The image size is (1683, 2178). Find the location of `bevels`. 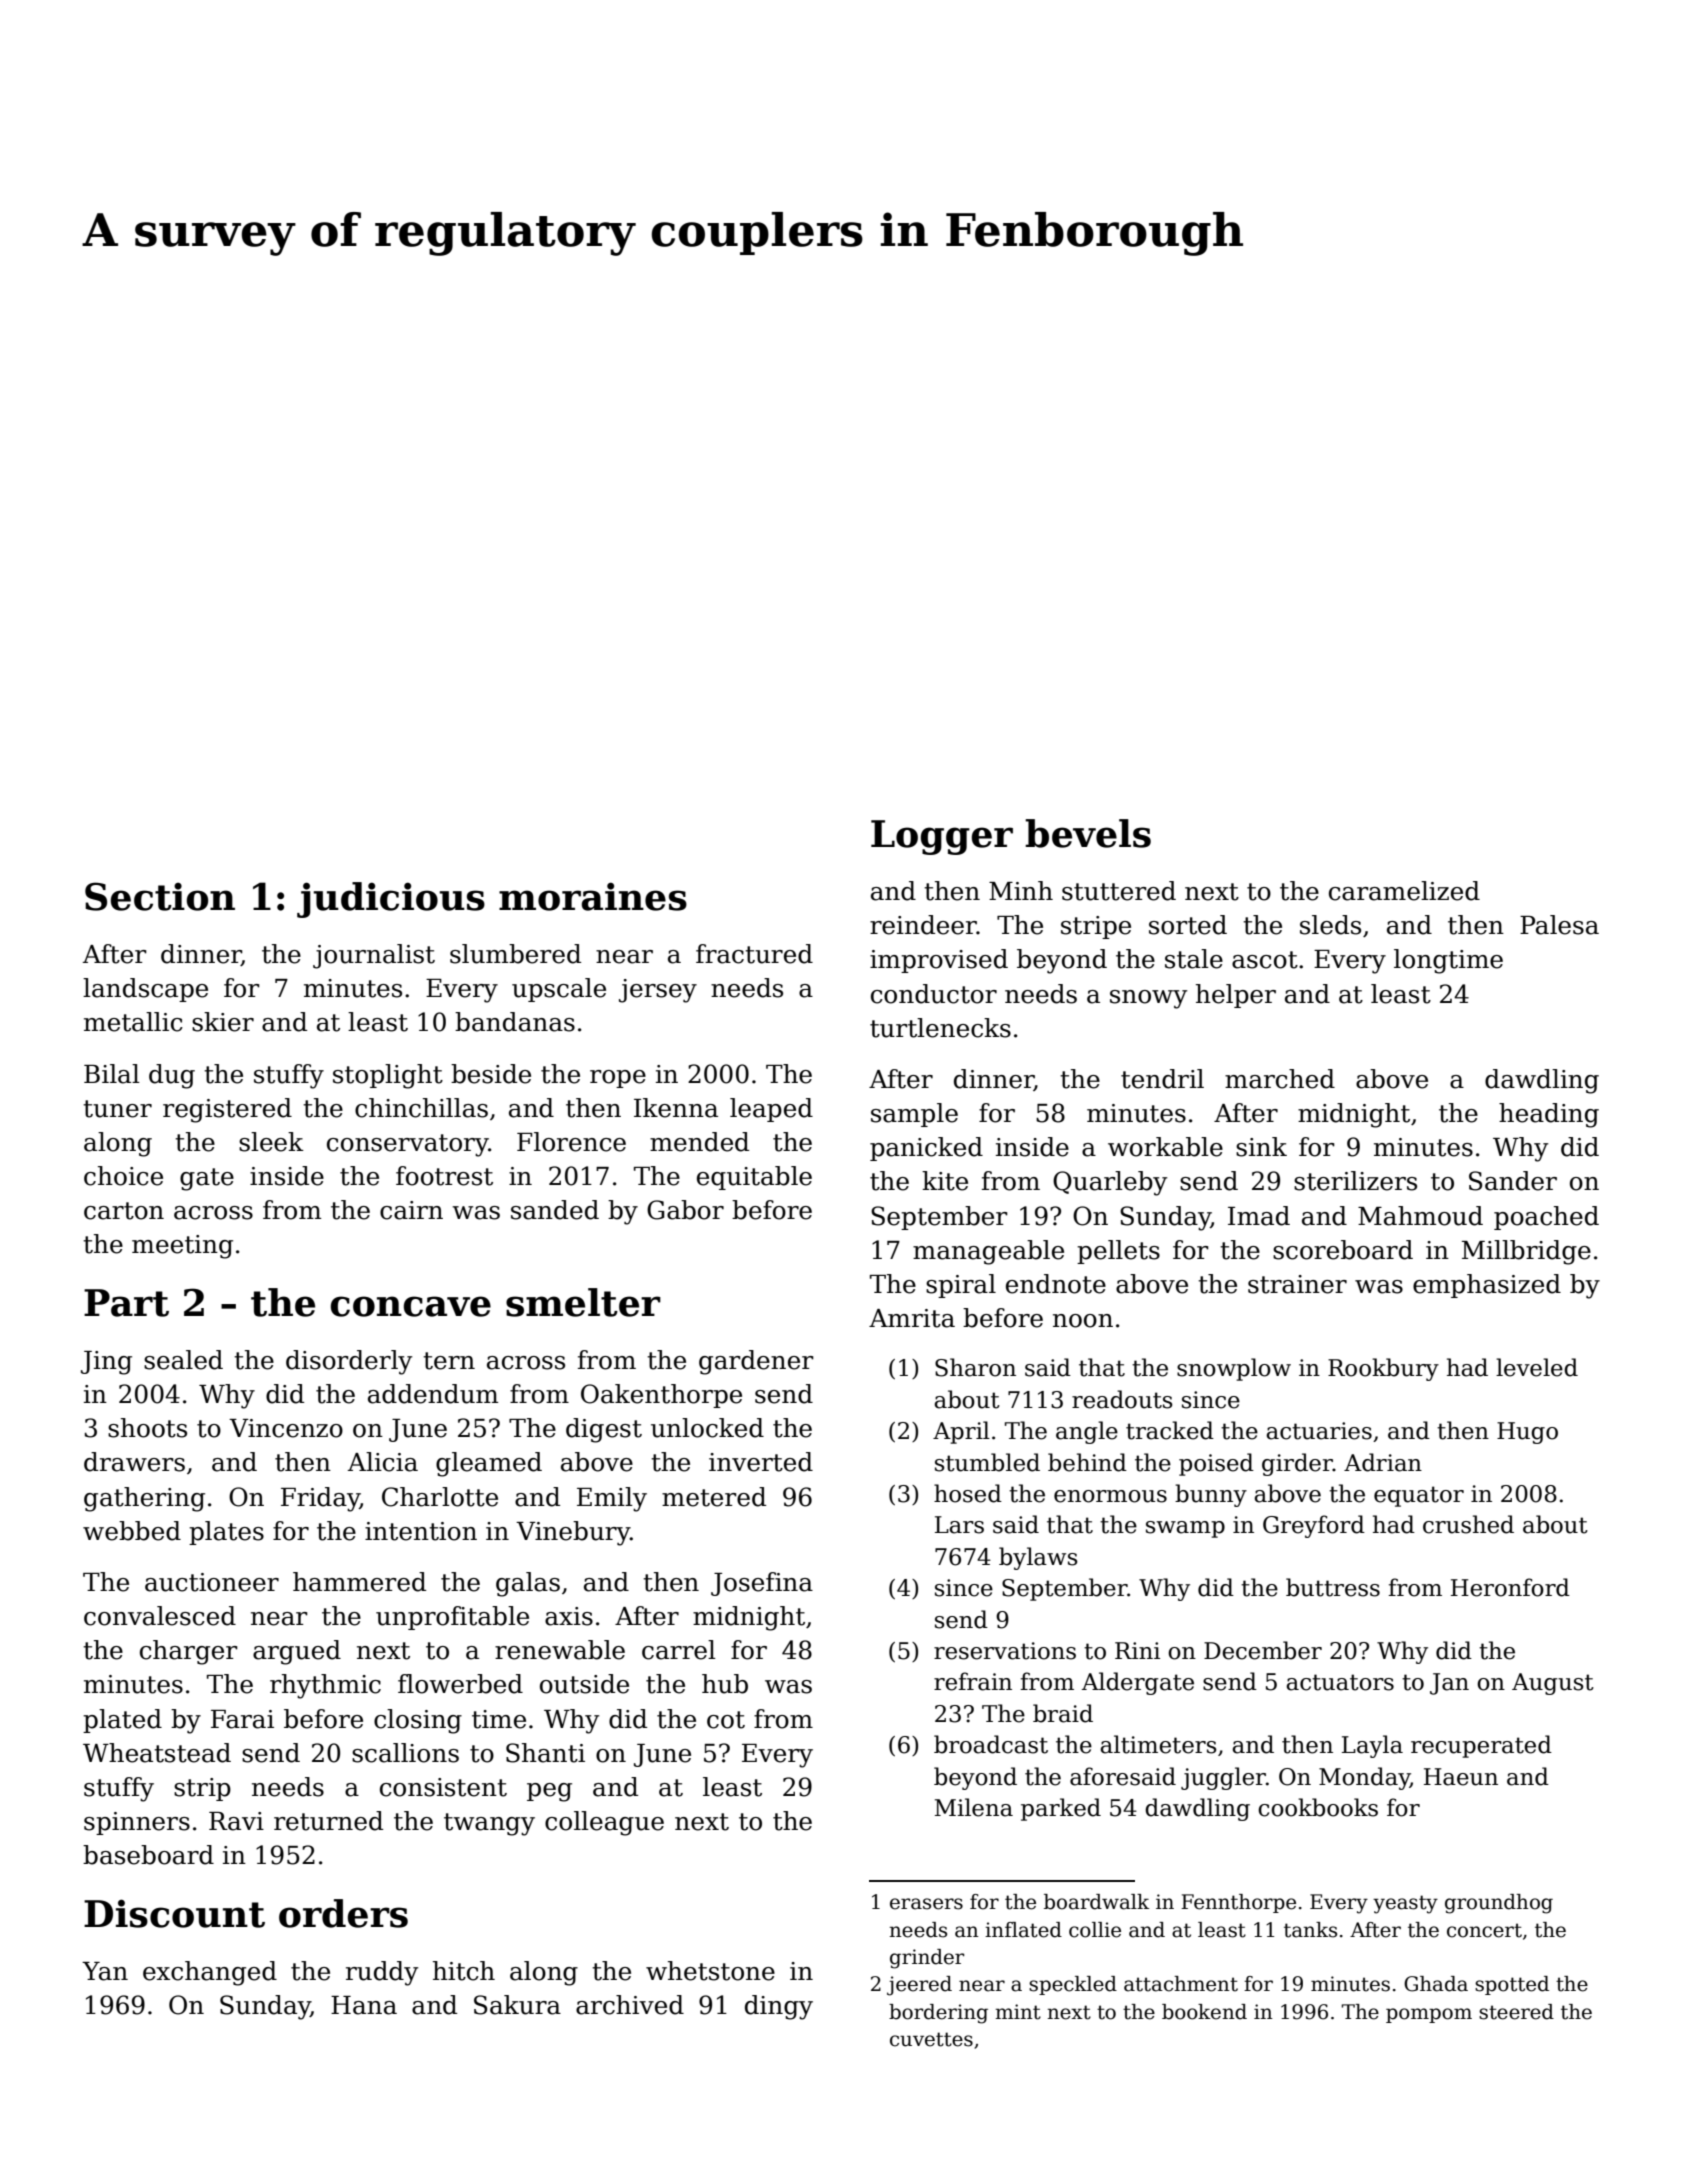

bevels is located at coordinates (1088, 833).
